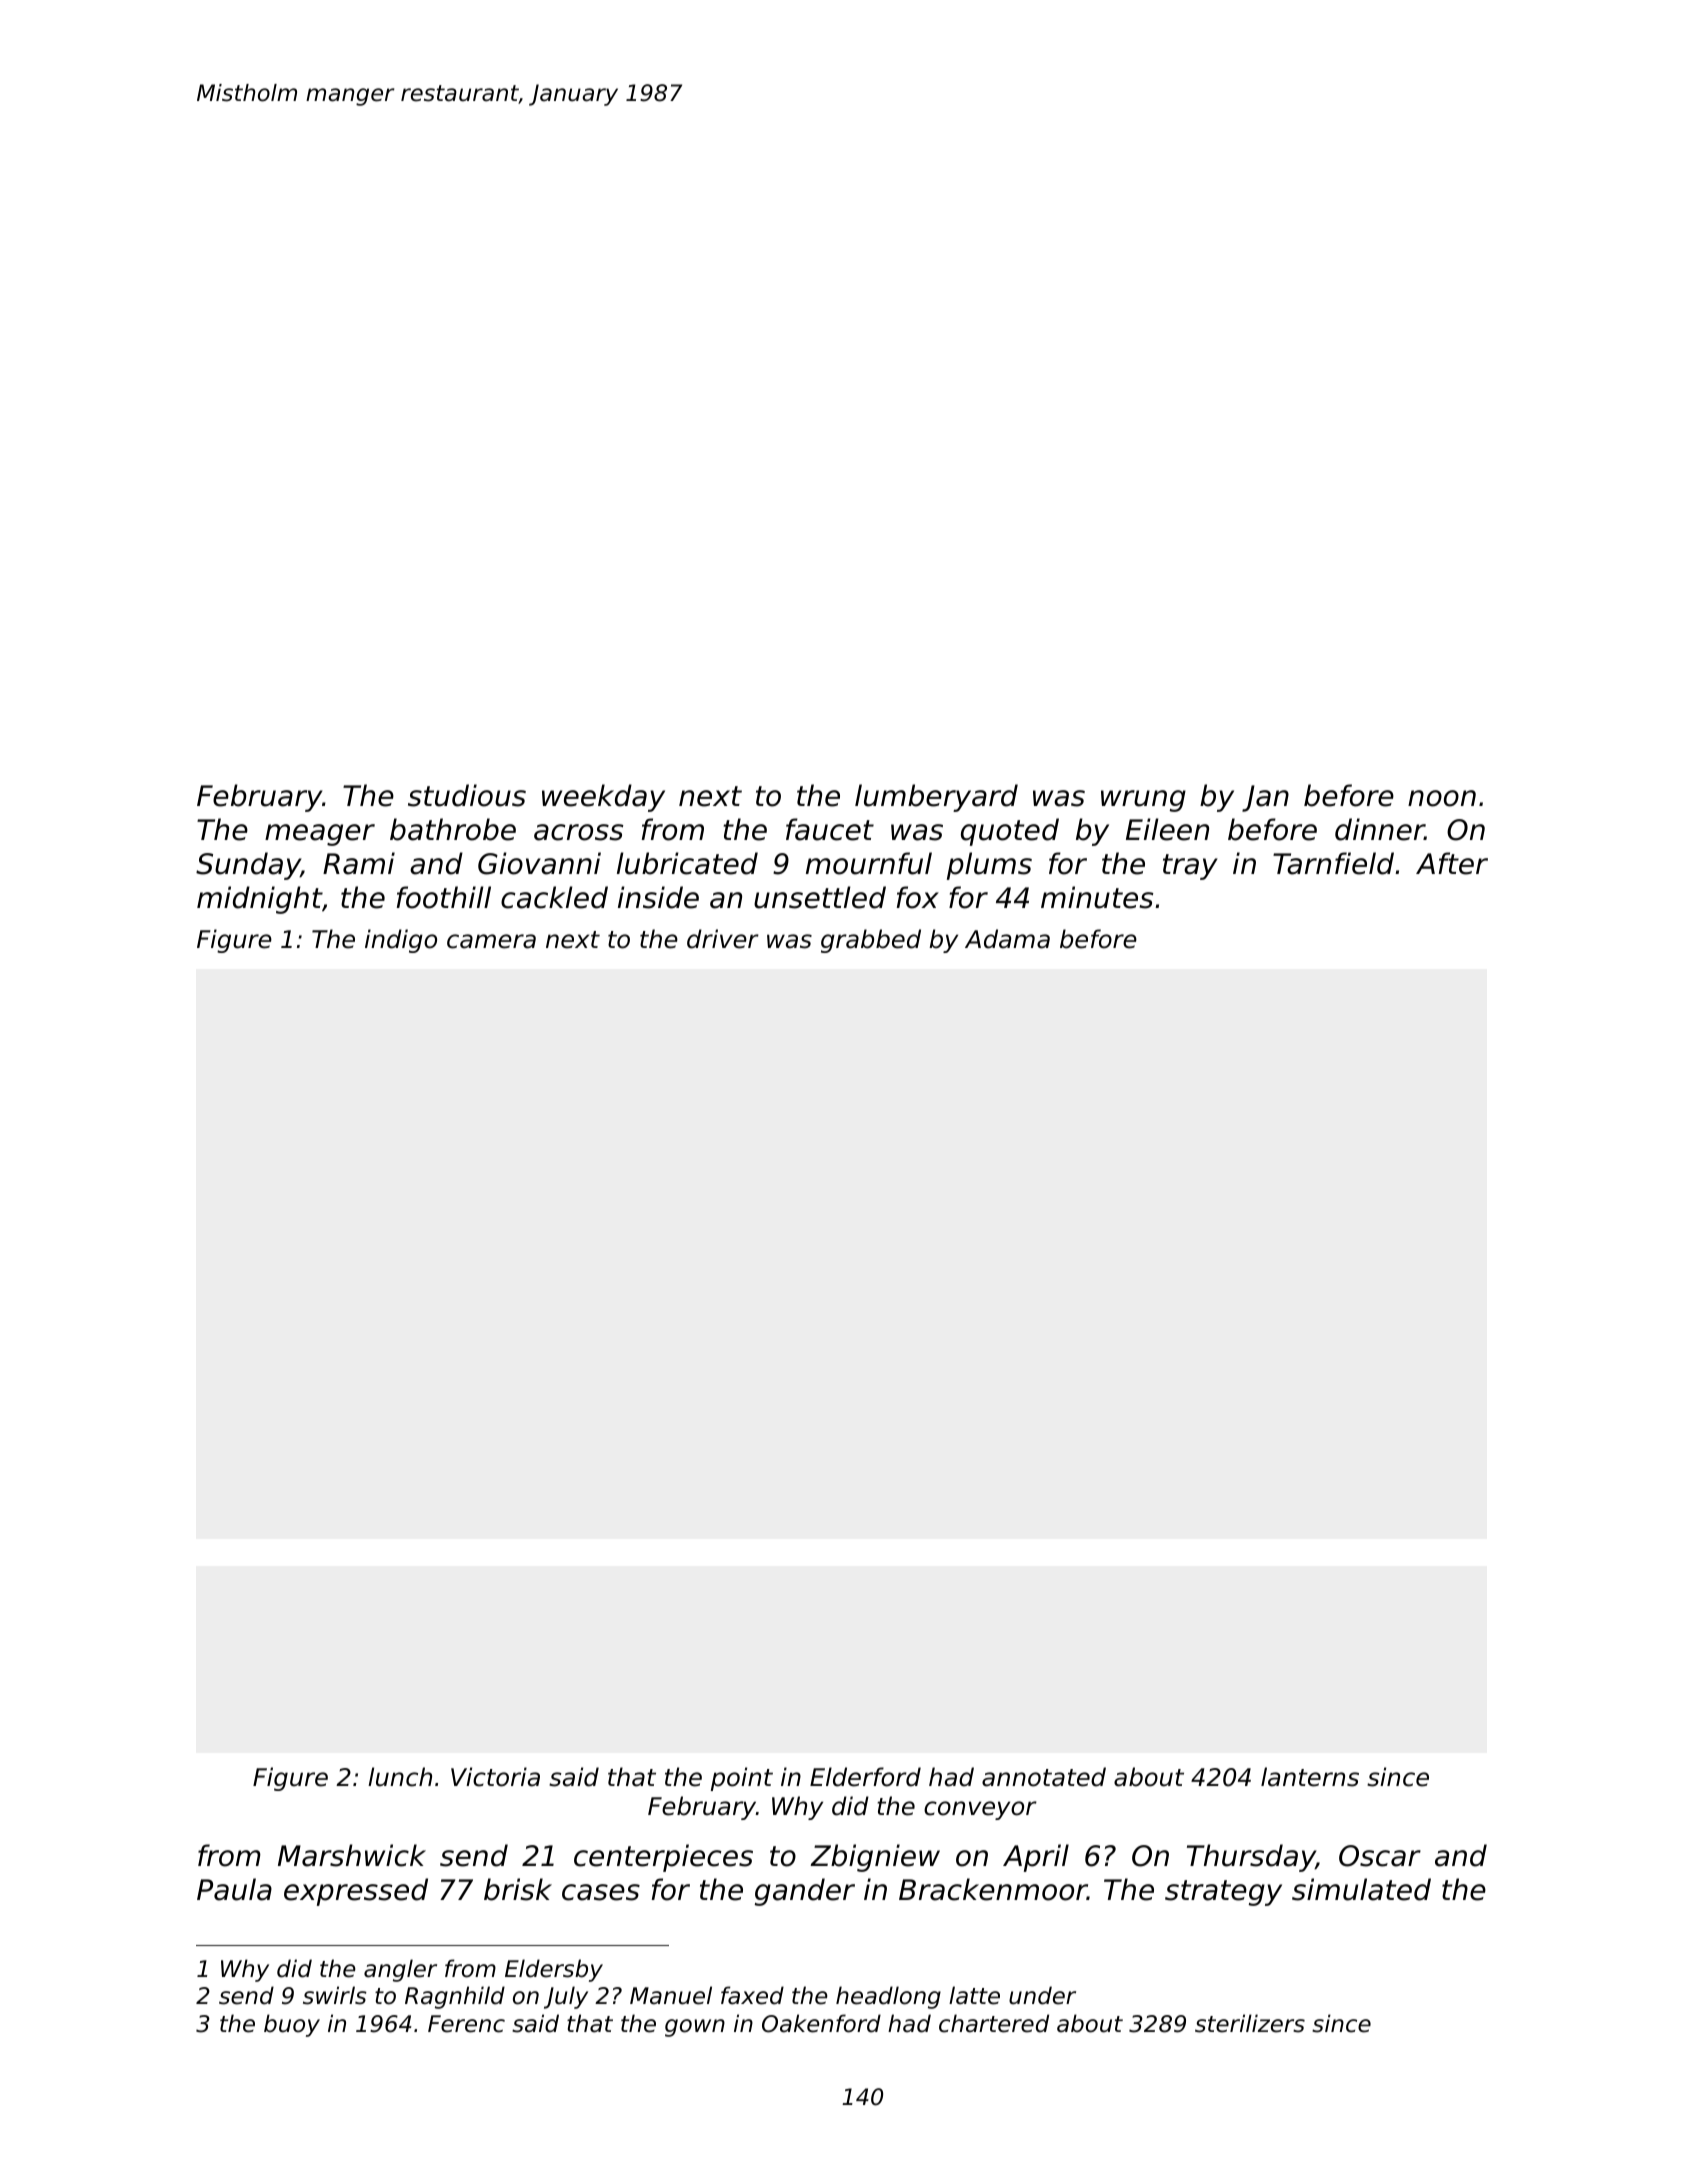 The width and height of the screenshot is (1683, 2178). What do you see at coordinates (400, 1777) in the screenshot?
I see `lunch` at bounding box center [400, 1777].
